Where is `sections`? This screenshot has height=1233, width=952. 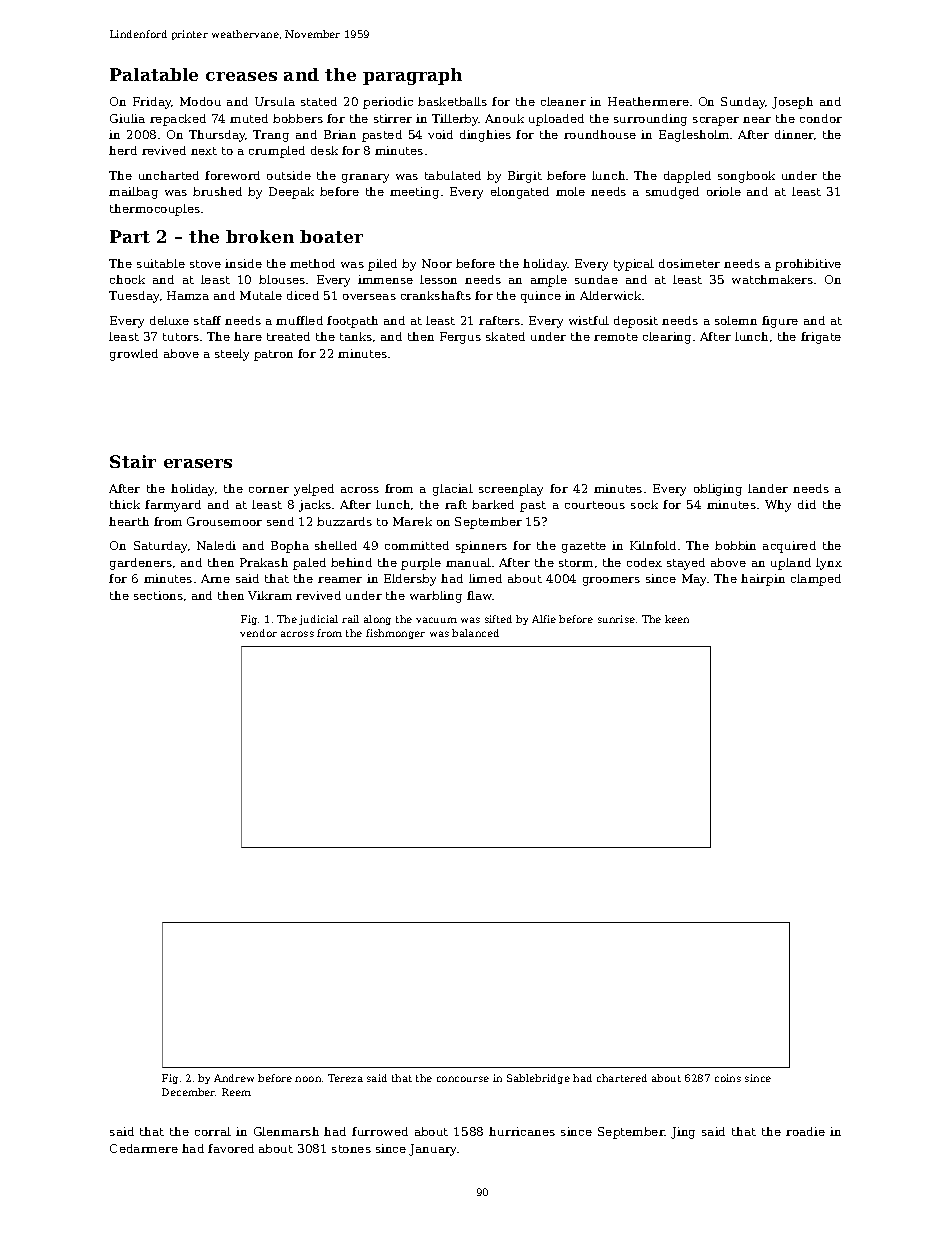 sections is located at coordinates (158, 595).
